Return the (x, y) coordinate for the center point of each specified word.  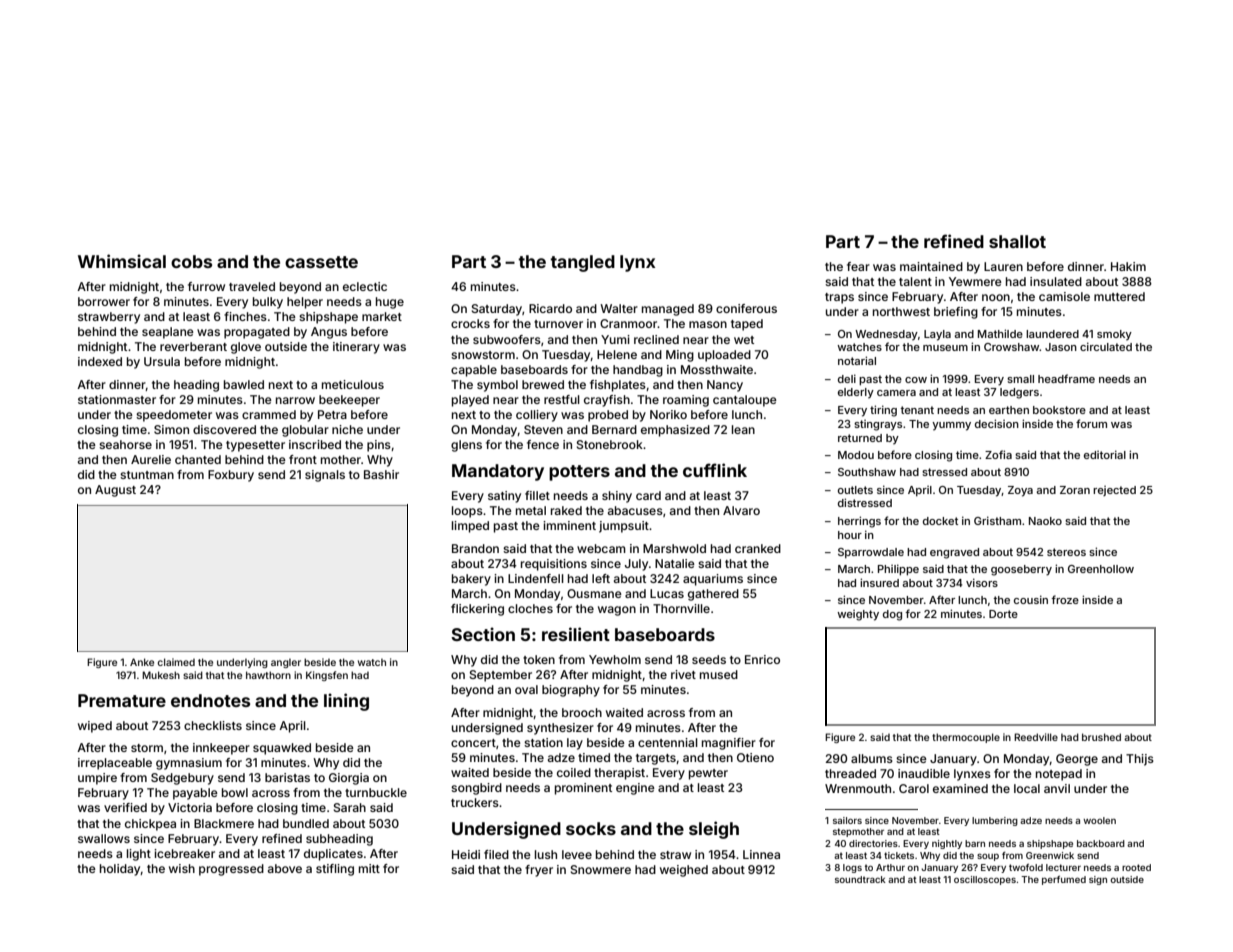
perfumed (1064, 880)
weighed (684, 871)
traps (839, 298)
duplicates (333, 855)
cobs (191, 261)
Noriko (668, 414)
